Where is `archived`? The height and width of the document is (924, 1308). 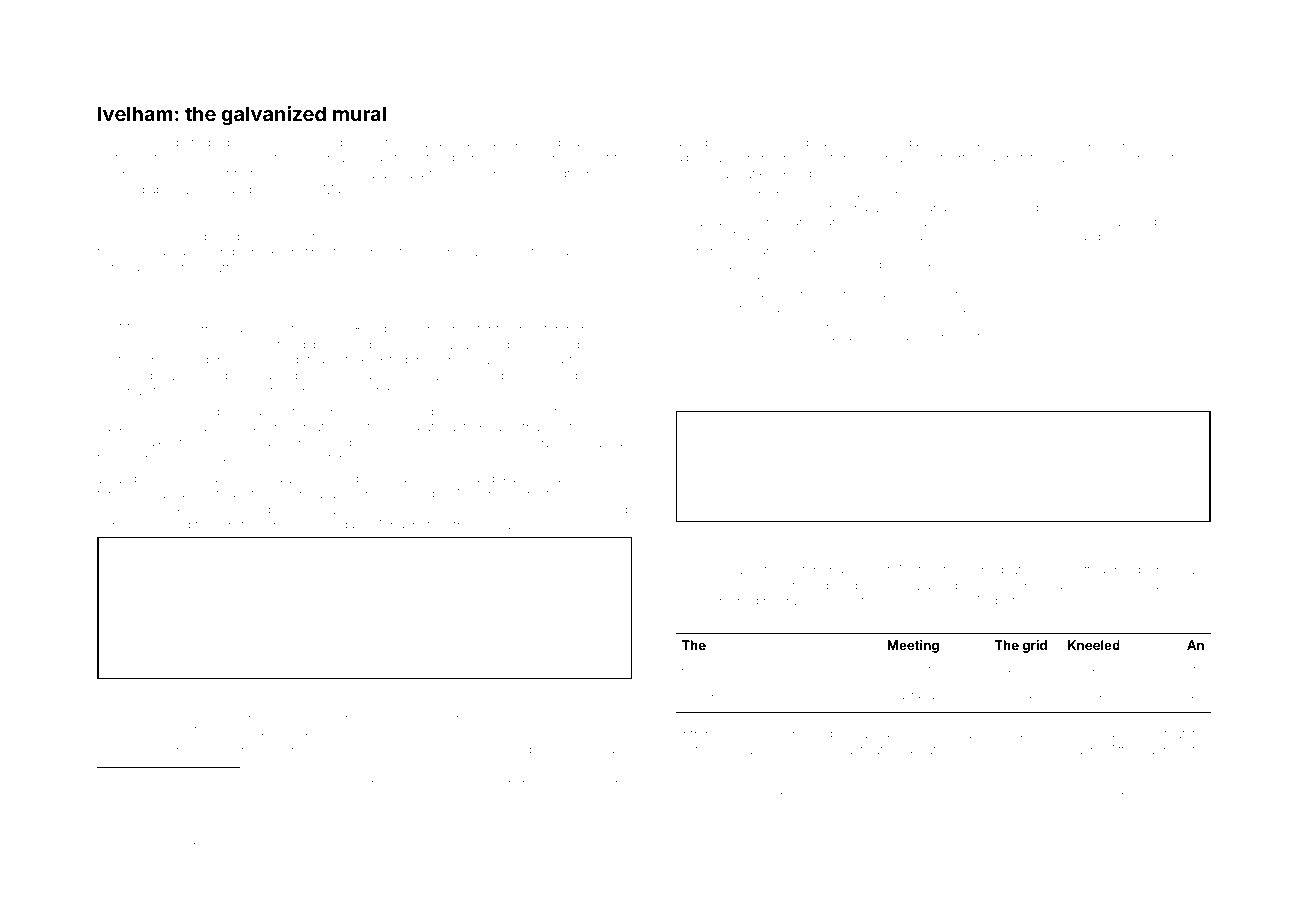
archived is located at coordinates (224, 842).
